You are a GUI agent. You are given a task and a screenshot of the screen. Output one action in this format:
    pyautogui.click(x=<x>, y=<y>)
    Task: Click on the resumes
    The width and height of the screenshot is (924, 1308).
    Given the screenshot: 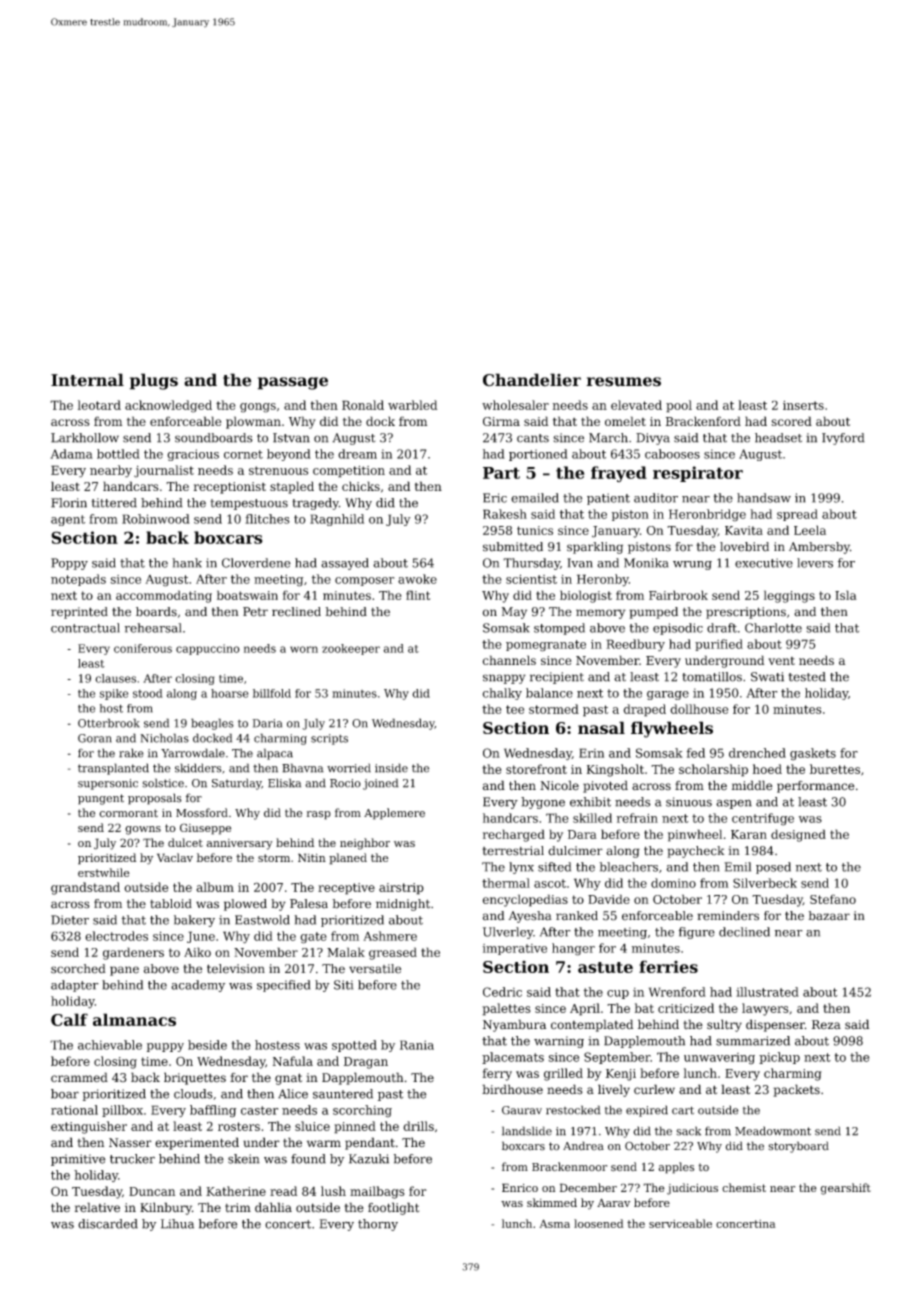 What is the action you would take?
    pyautogui.click(x=623, y=382)
